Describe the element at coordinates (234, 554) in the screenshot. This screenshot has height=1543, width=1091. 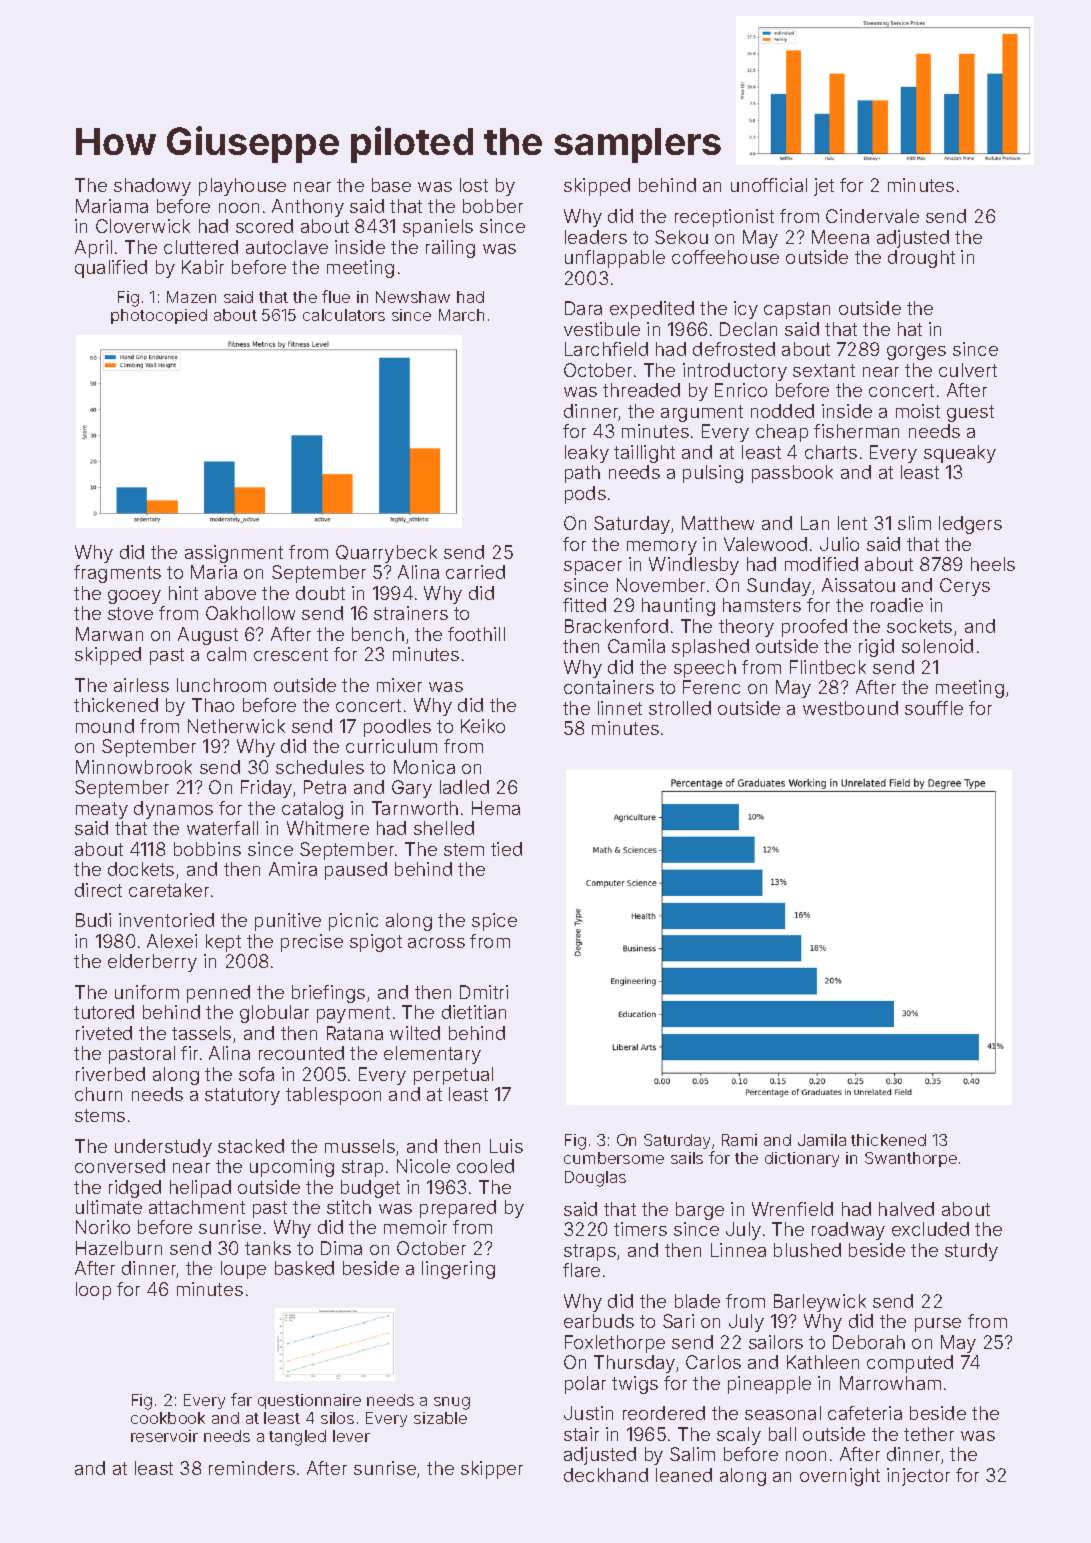
I see `assignment` at that location.
